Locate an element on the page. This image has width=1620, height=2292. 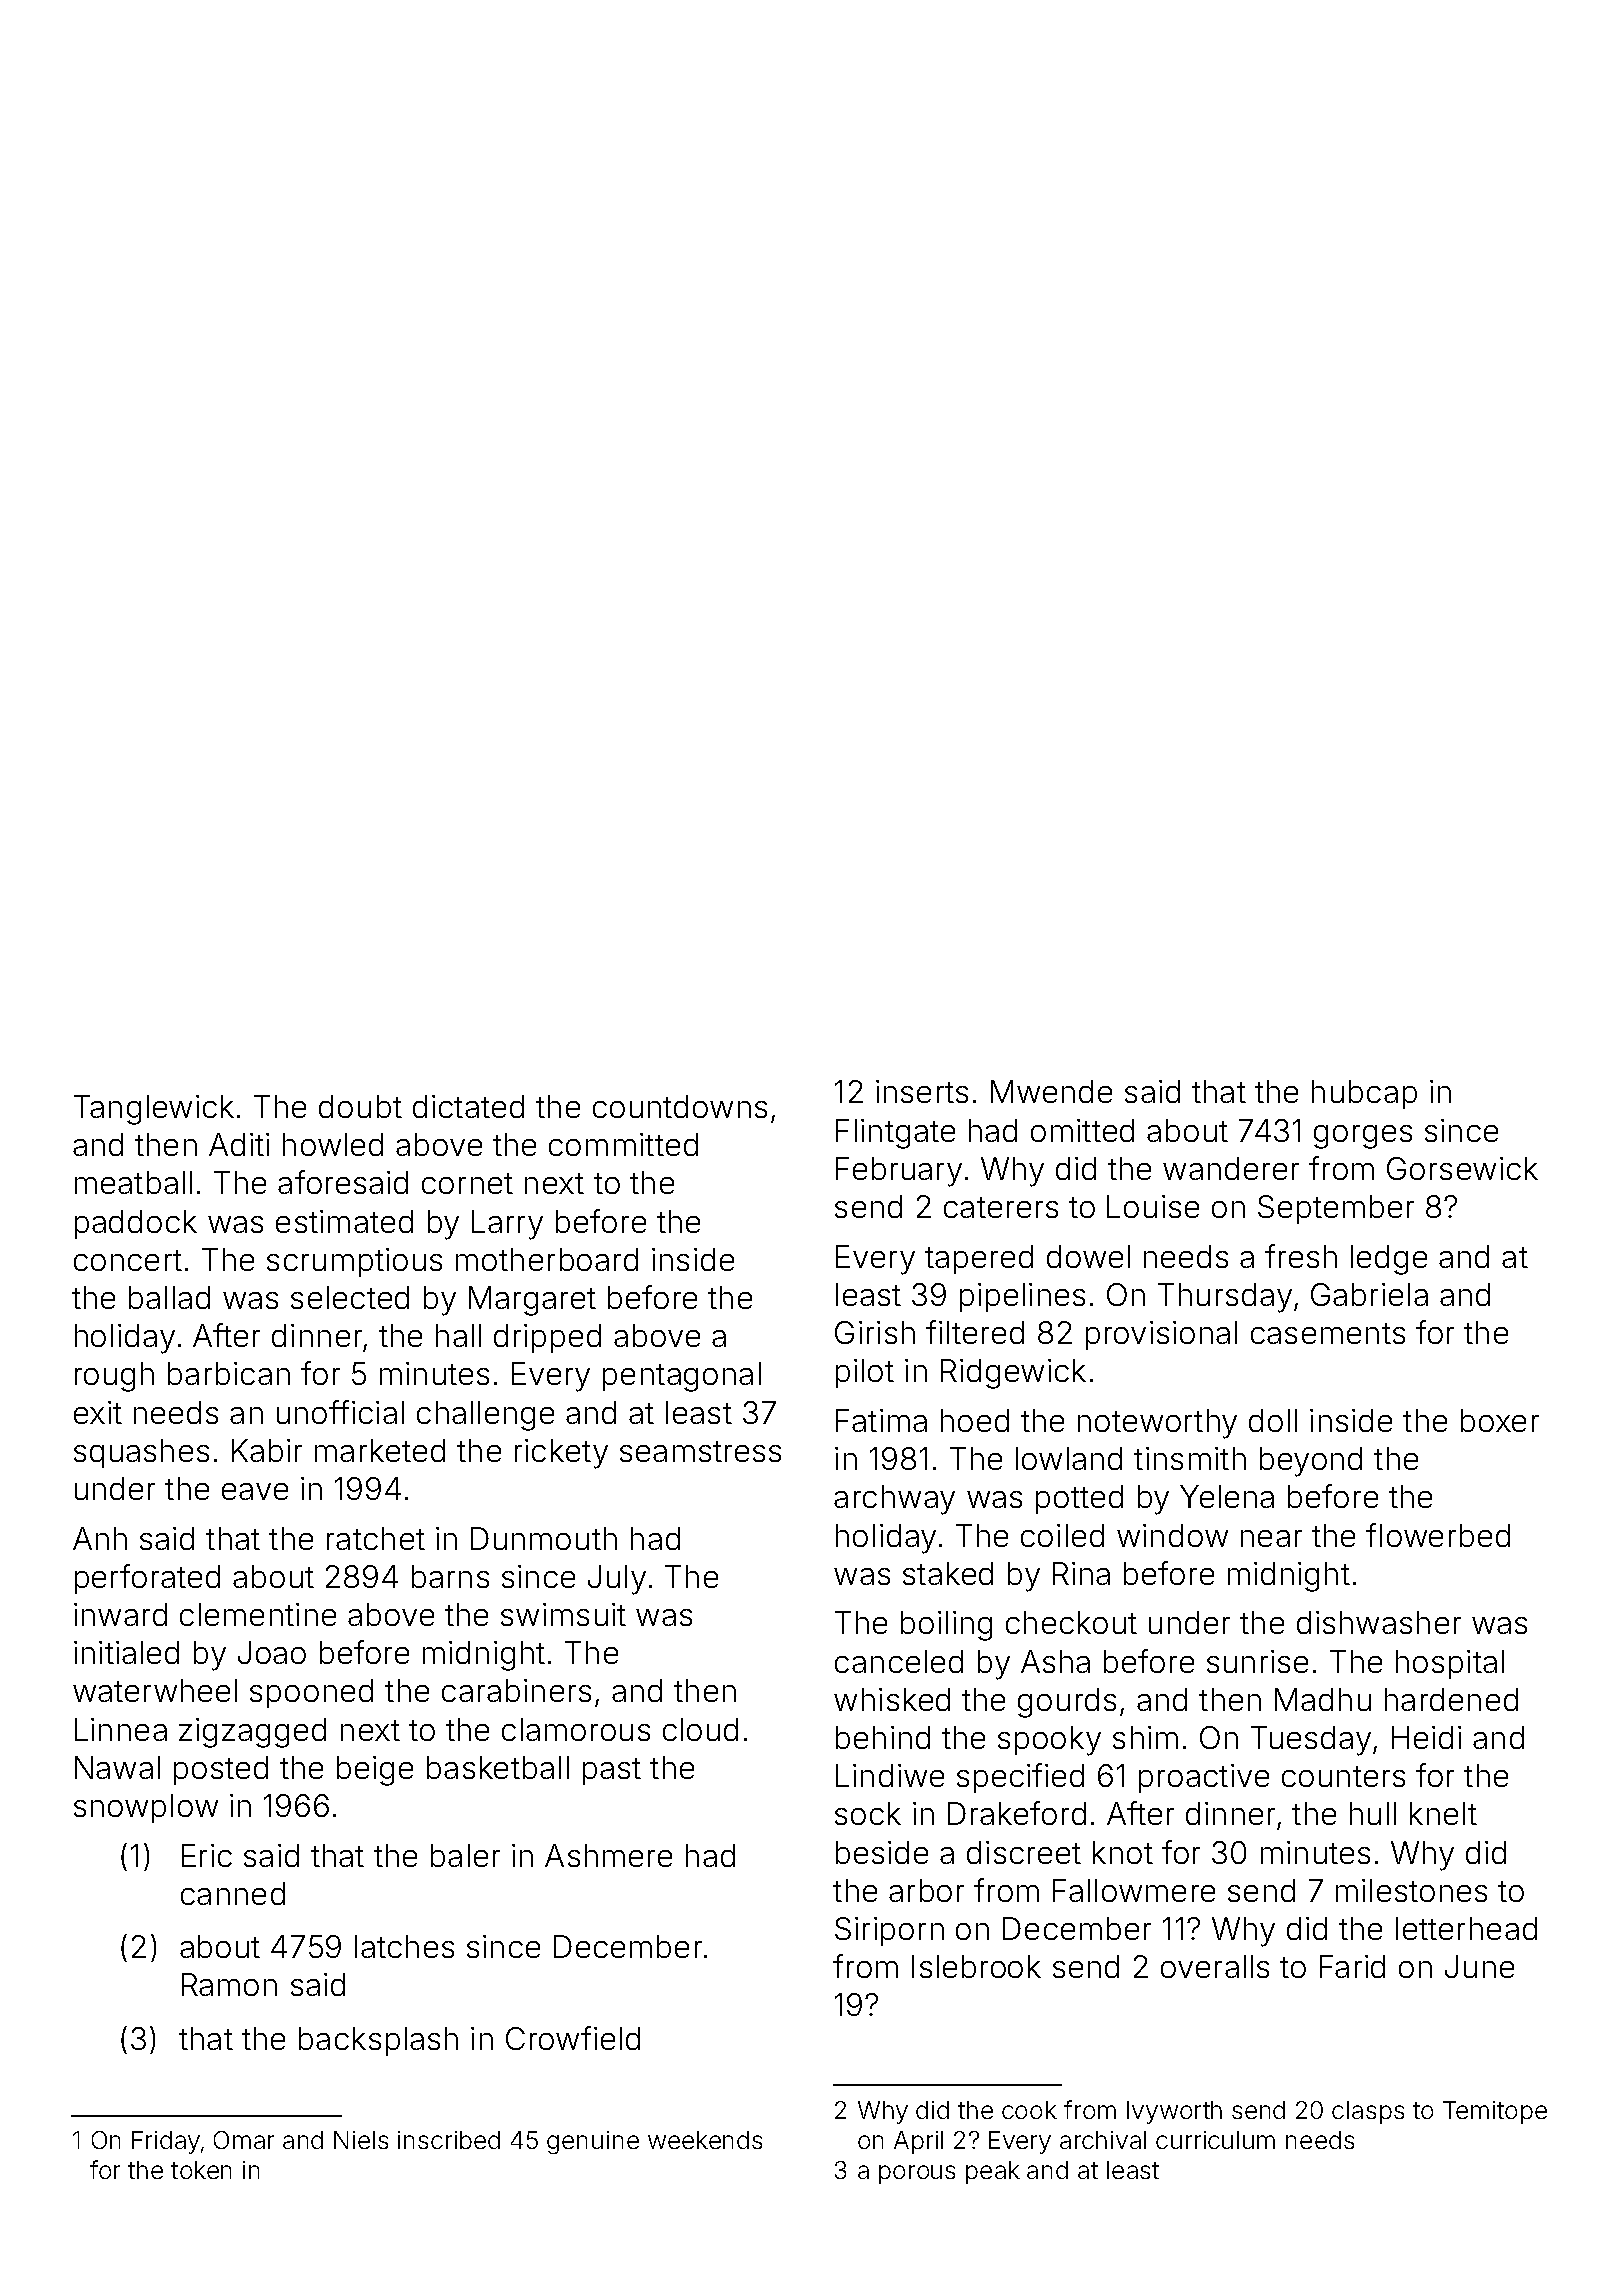
Ashmere is located at coordinates (608, 1855).
